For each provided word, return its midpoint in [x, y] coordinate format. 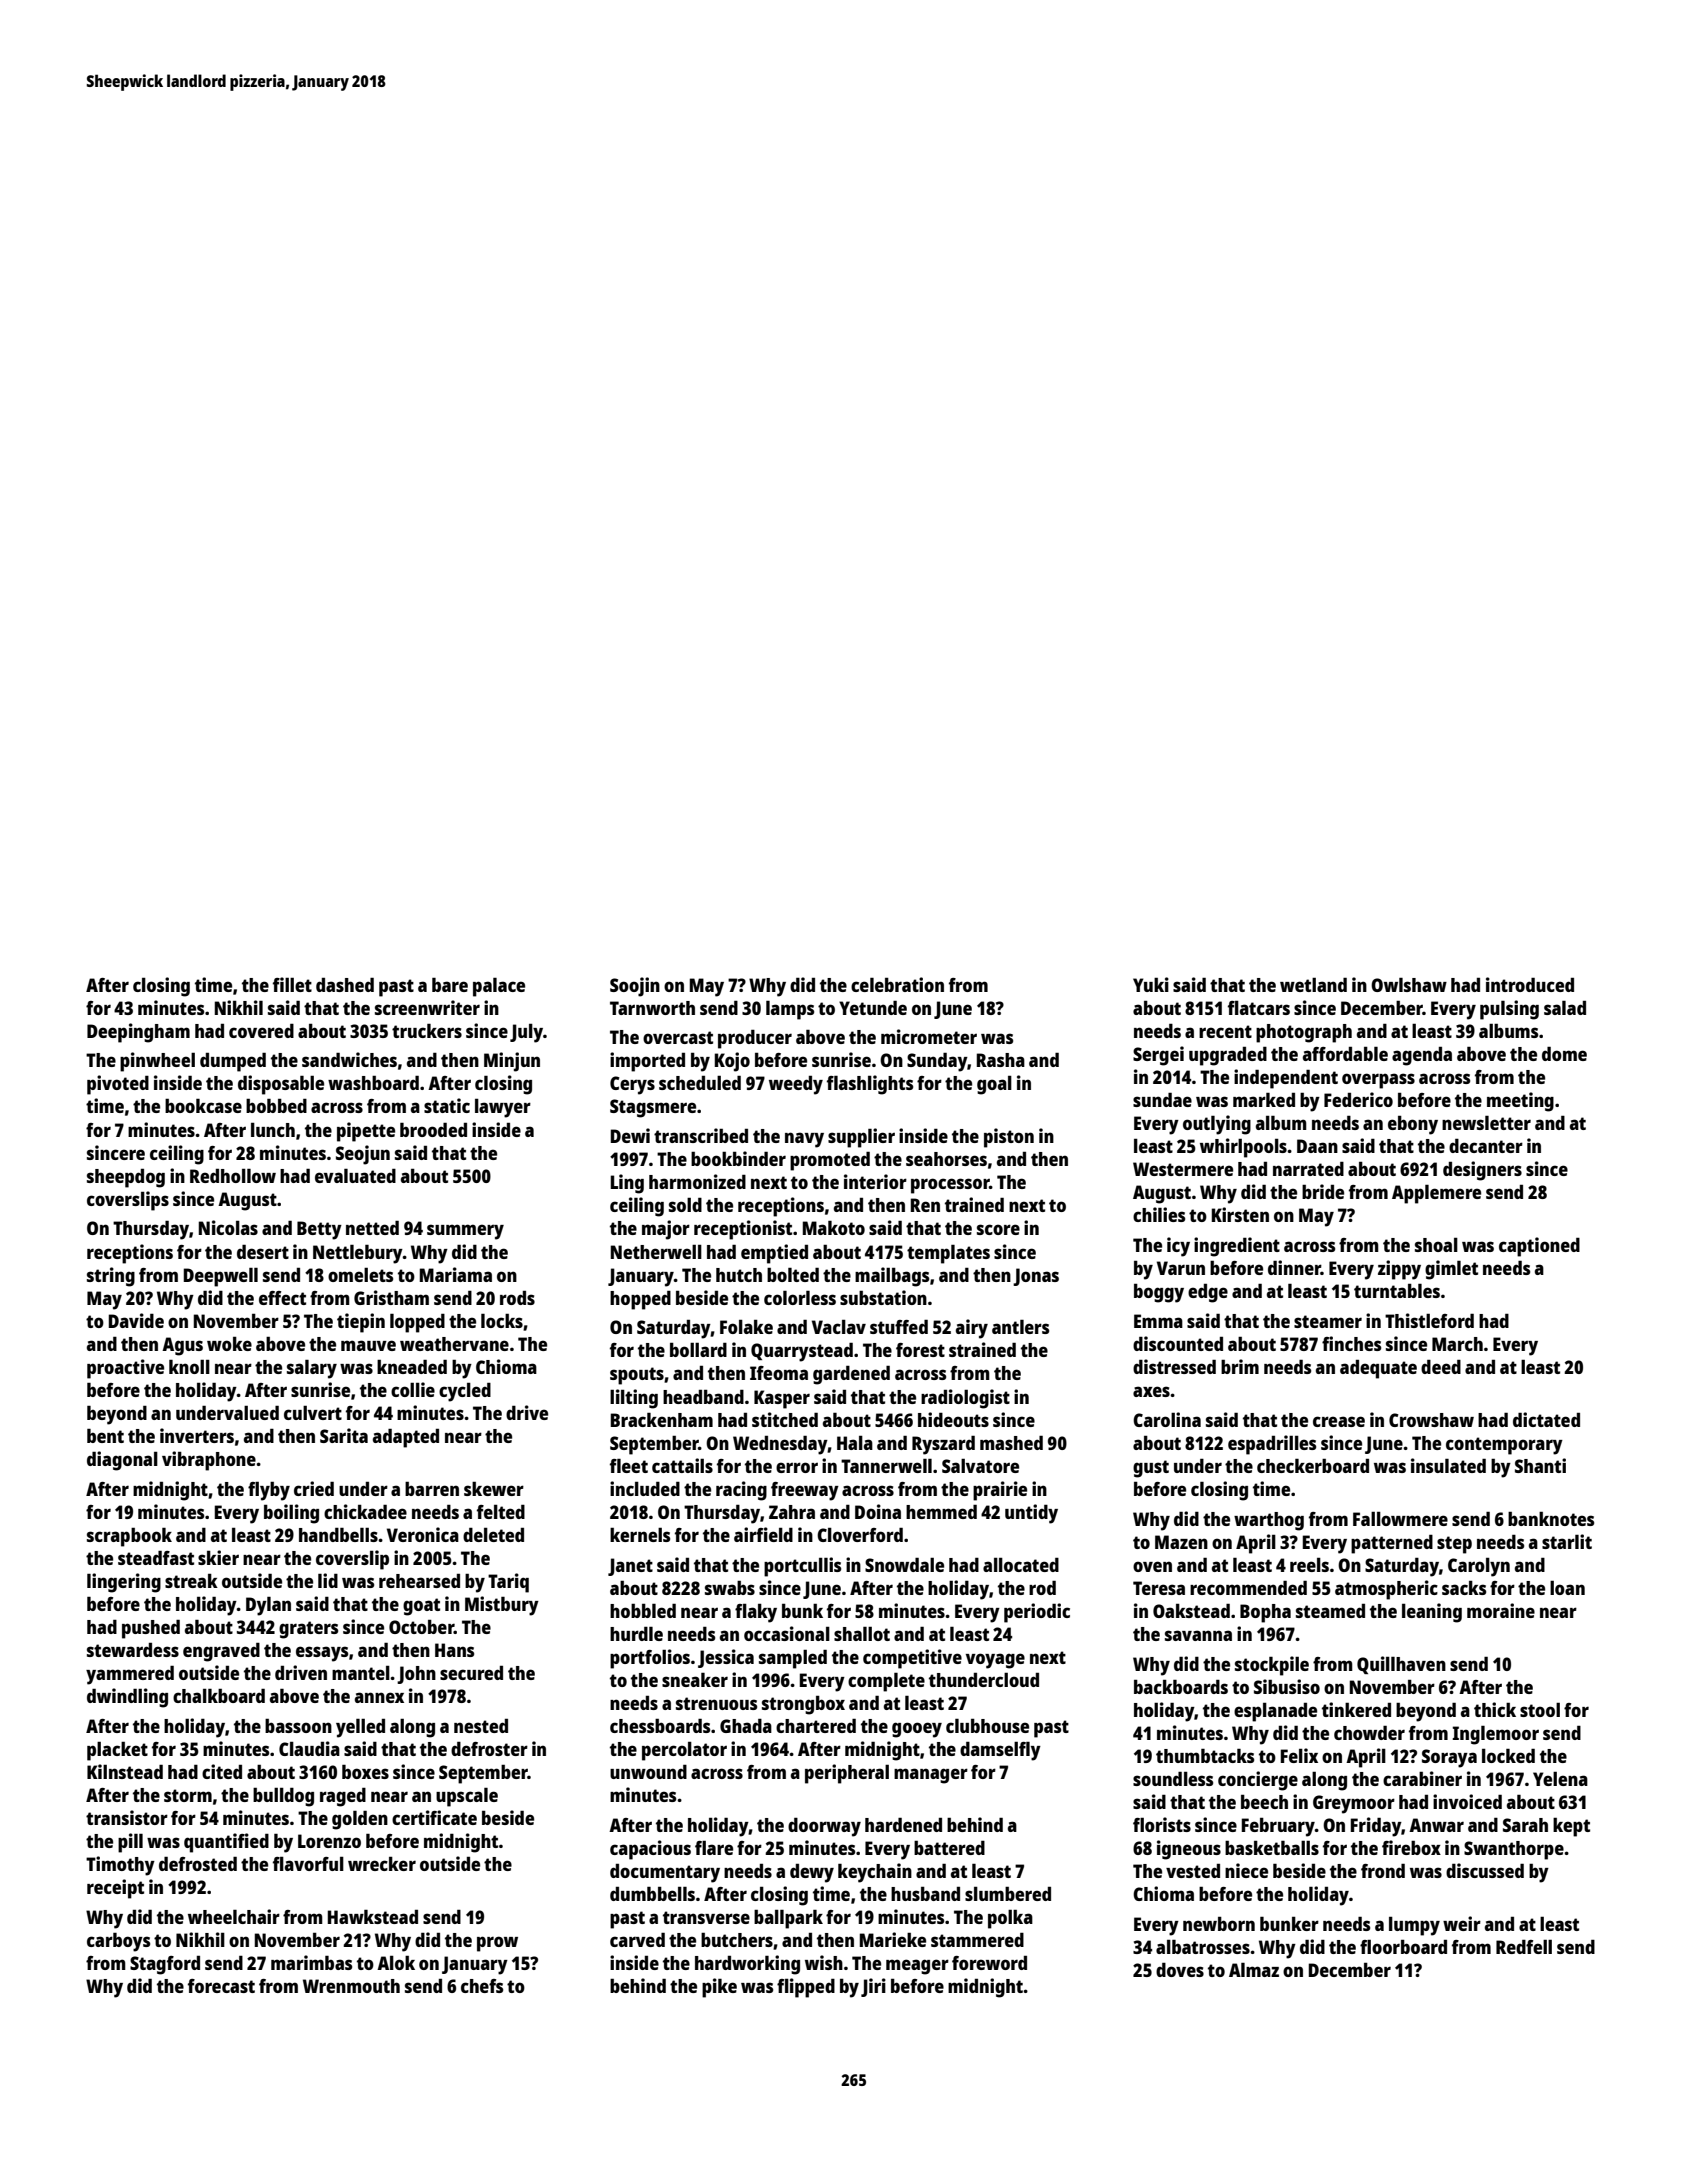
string [111, 1277]
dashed [345, 984]
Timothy [120, 1866]
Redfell [1524, 1946]
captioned [1539, 1247]
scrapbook [129, 1537]
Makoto [834, 1228]
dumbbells [652, 1893]
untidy [1031, 1514]
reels [1309, 1564]
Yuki [1151, 984]
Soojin [635, 987]
